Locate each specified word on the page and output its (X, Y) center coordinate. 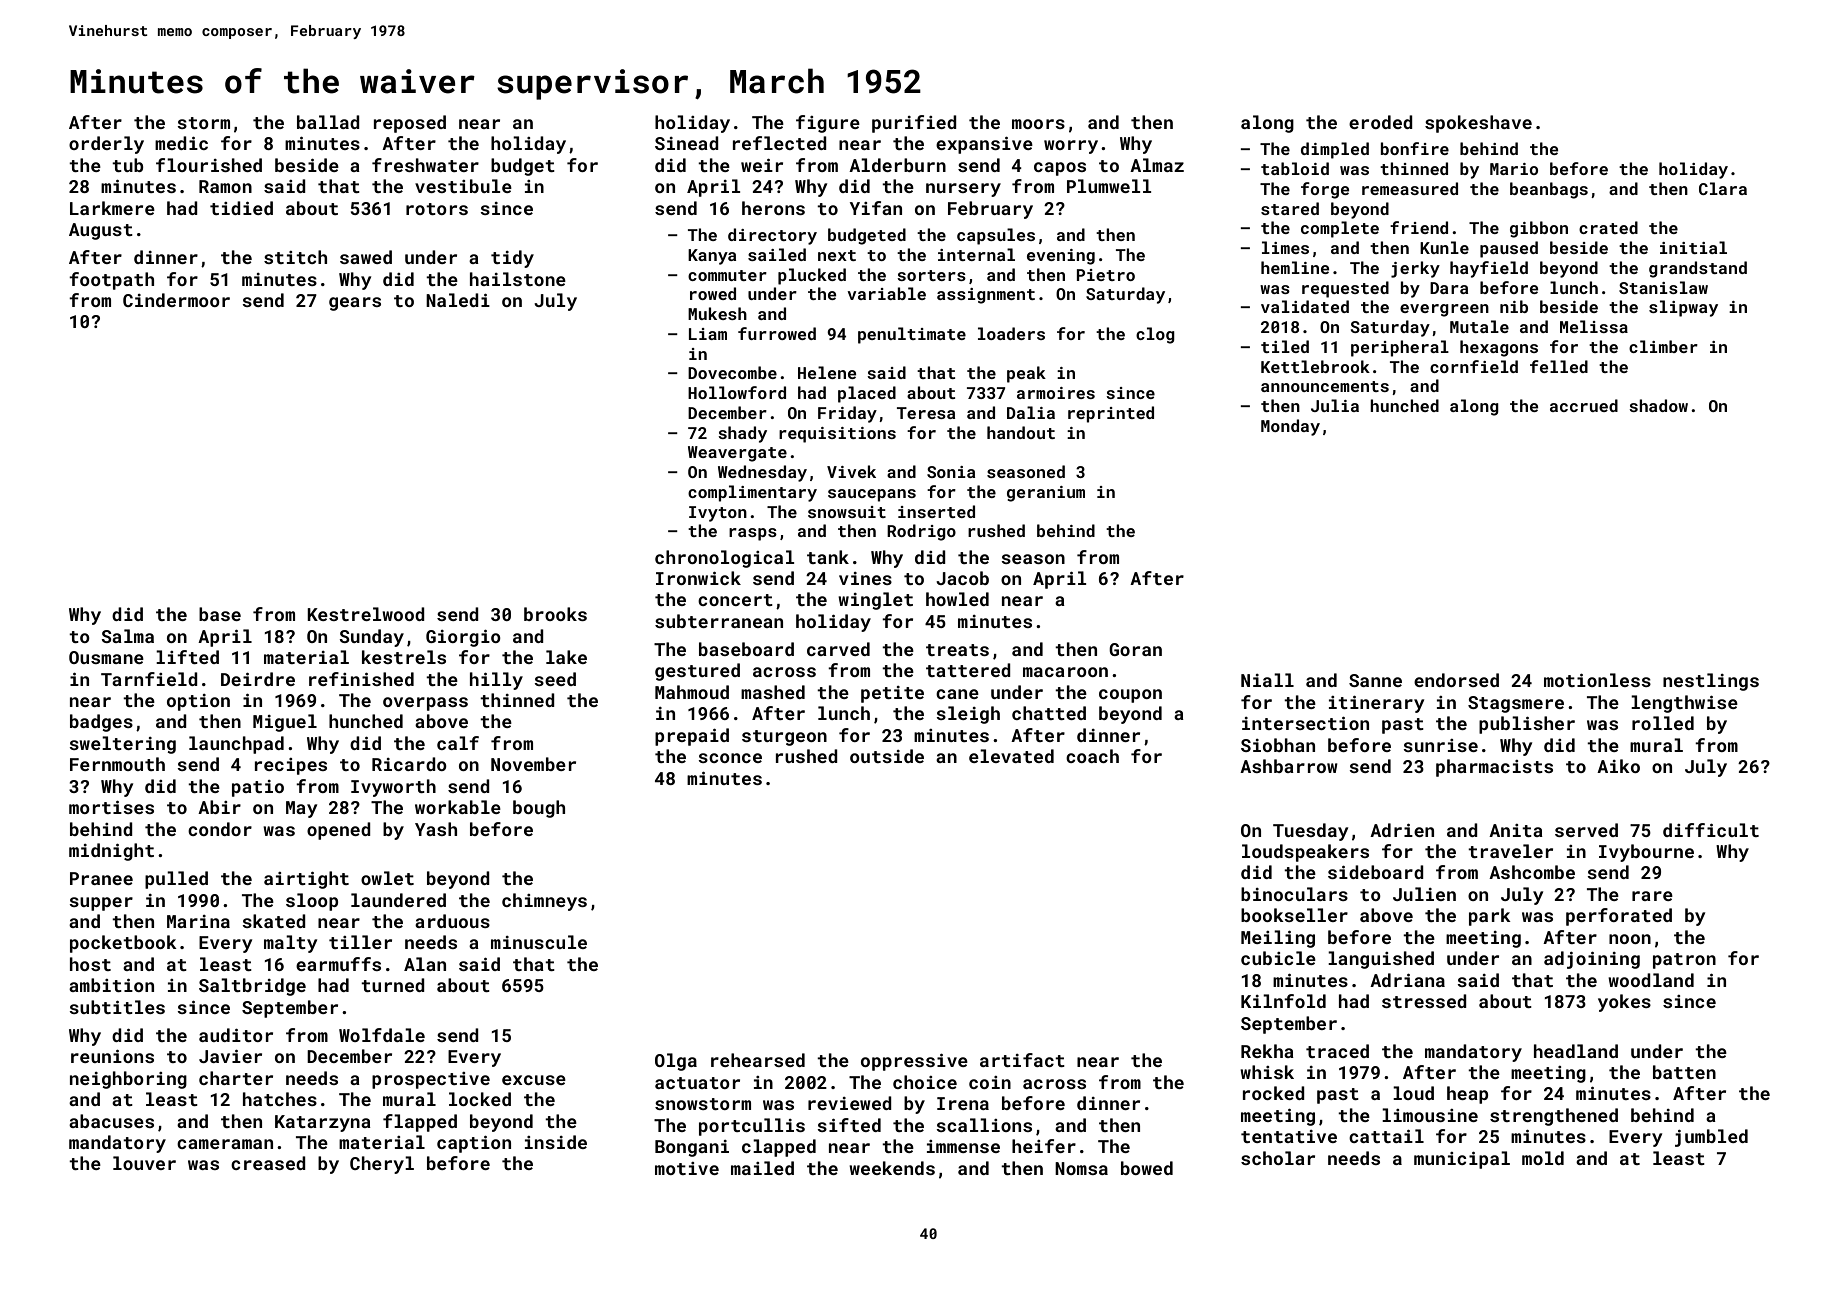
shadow (1658, 405)
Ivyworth (393, 788)
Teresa (926, 413)
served (1586, 830)
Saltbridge (252, 987)
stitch (295, 257)
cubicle (1278, 958)
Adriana (1407, 980)
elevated (1011, 756)
